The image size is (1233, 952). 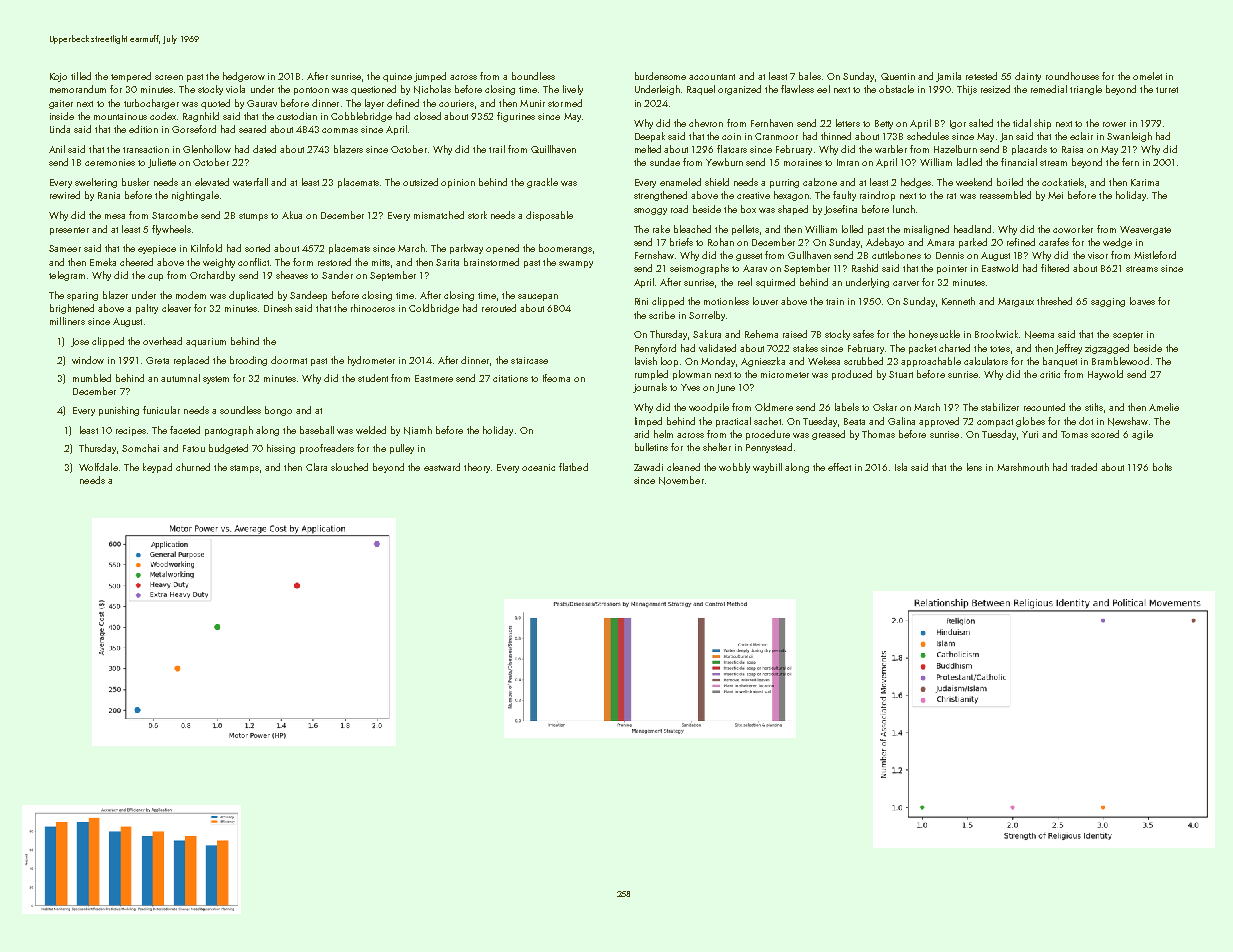 I want to click on lens, so click(x=974, y=467).
